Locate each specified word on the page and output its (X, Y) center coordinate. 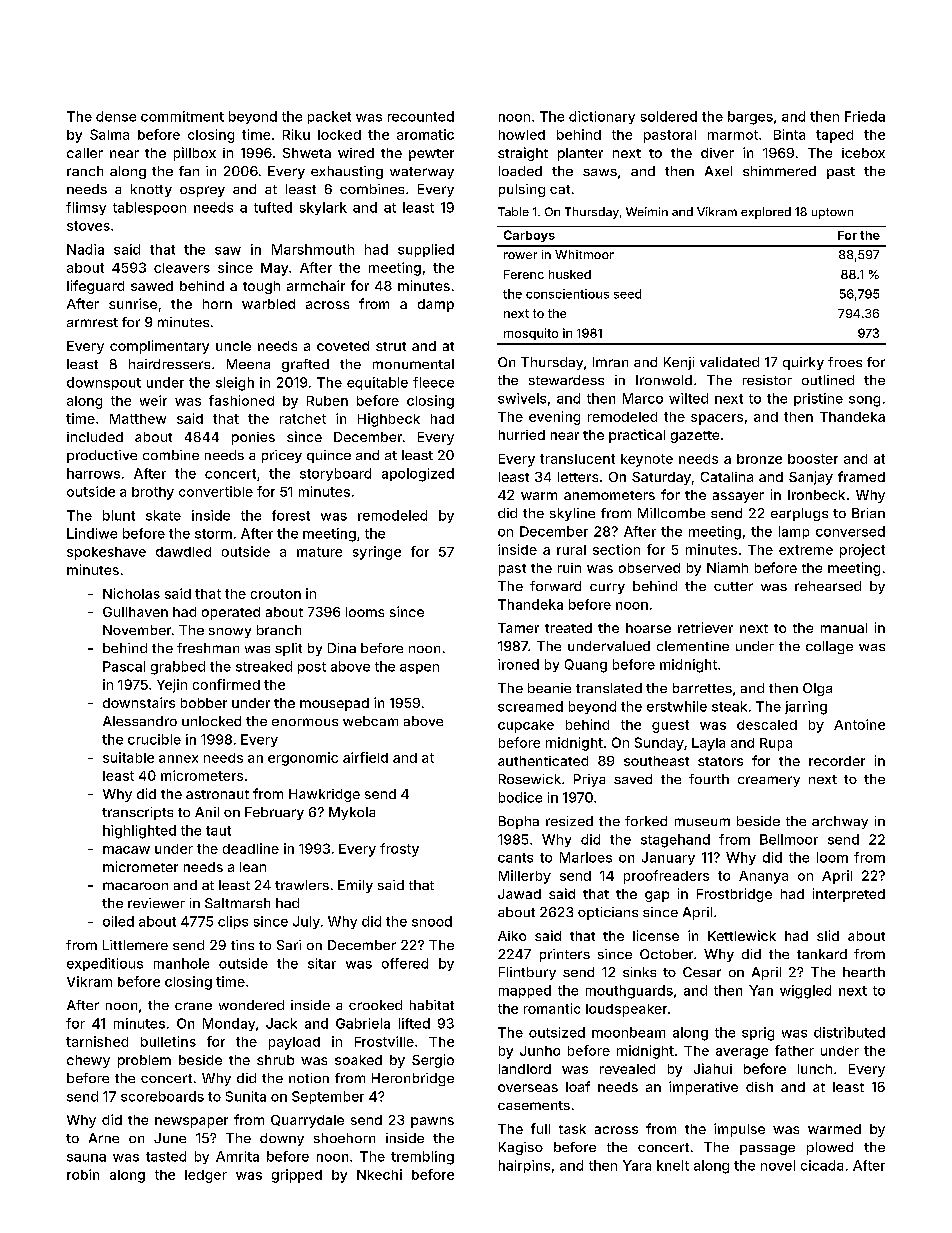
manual (844, 628)
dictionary (602, 117)
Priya (589, 780)
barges (750, 118)
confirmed (226, 684)
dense (116, 116)
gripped (297, 1176)
